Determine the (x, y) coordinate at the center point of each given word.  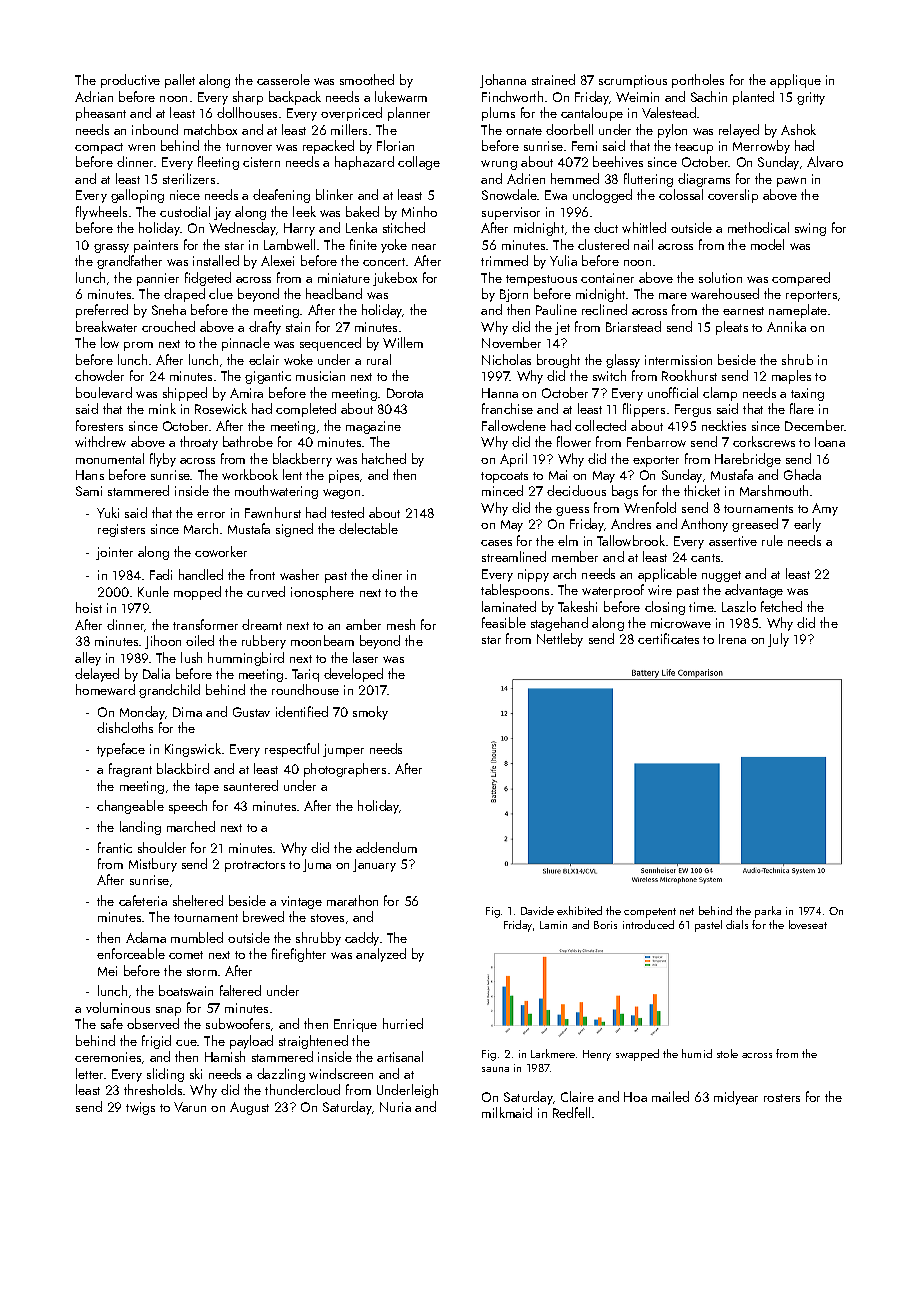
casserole (283, 79)
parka (768, 912)
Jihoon (163, 642)
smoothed (367, 79)
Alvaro (825, 161)
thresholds (153, 1089)
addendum (386, 847)
